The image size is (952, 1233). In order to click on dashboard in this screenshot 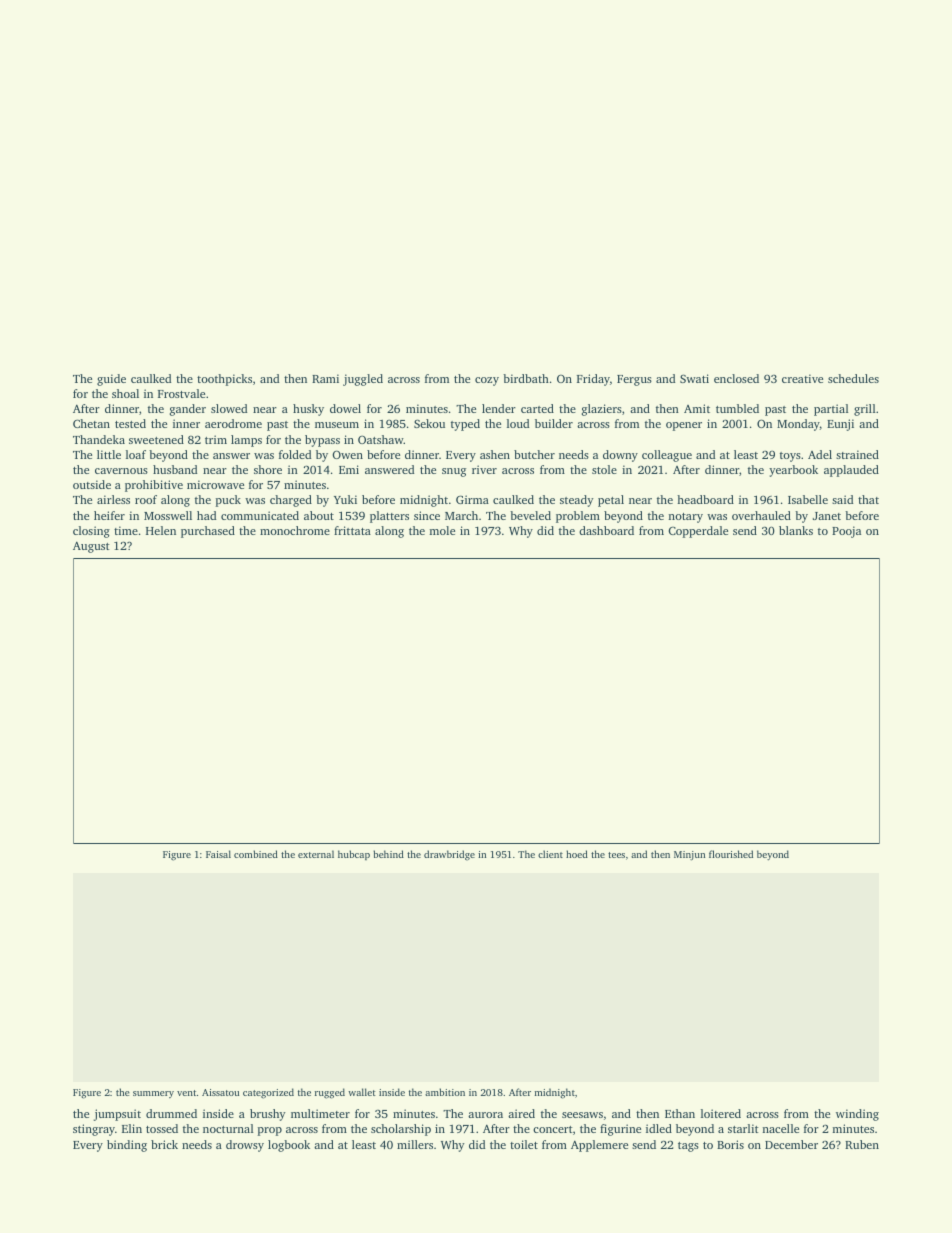, I will do `click(606, 530)`.
